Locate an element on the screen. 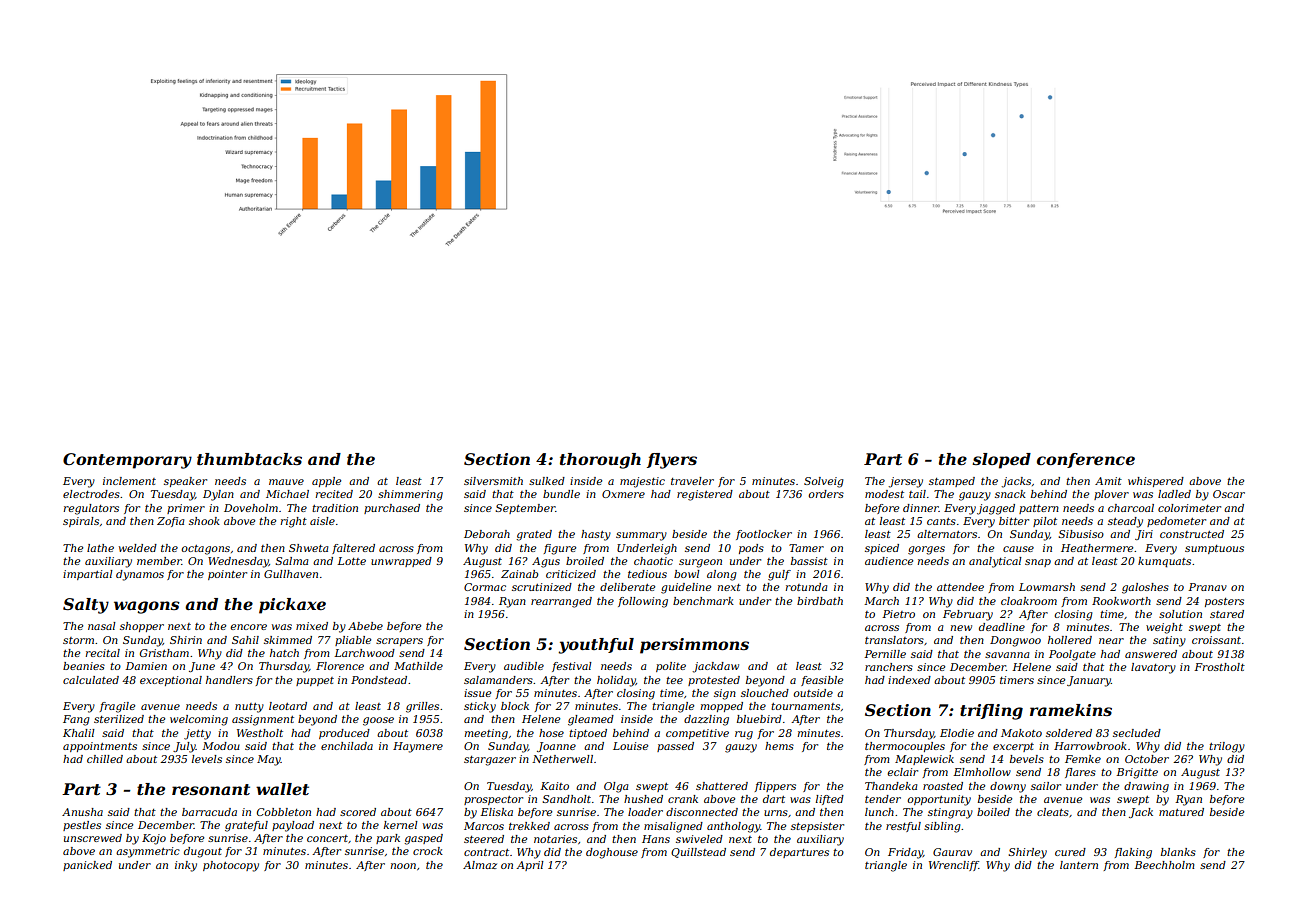  conference is located at coordinates (1086, 460).
